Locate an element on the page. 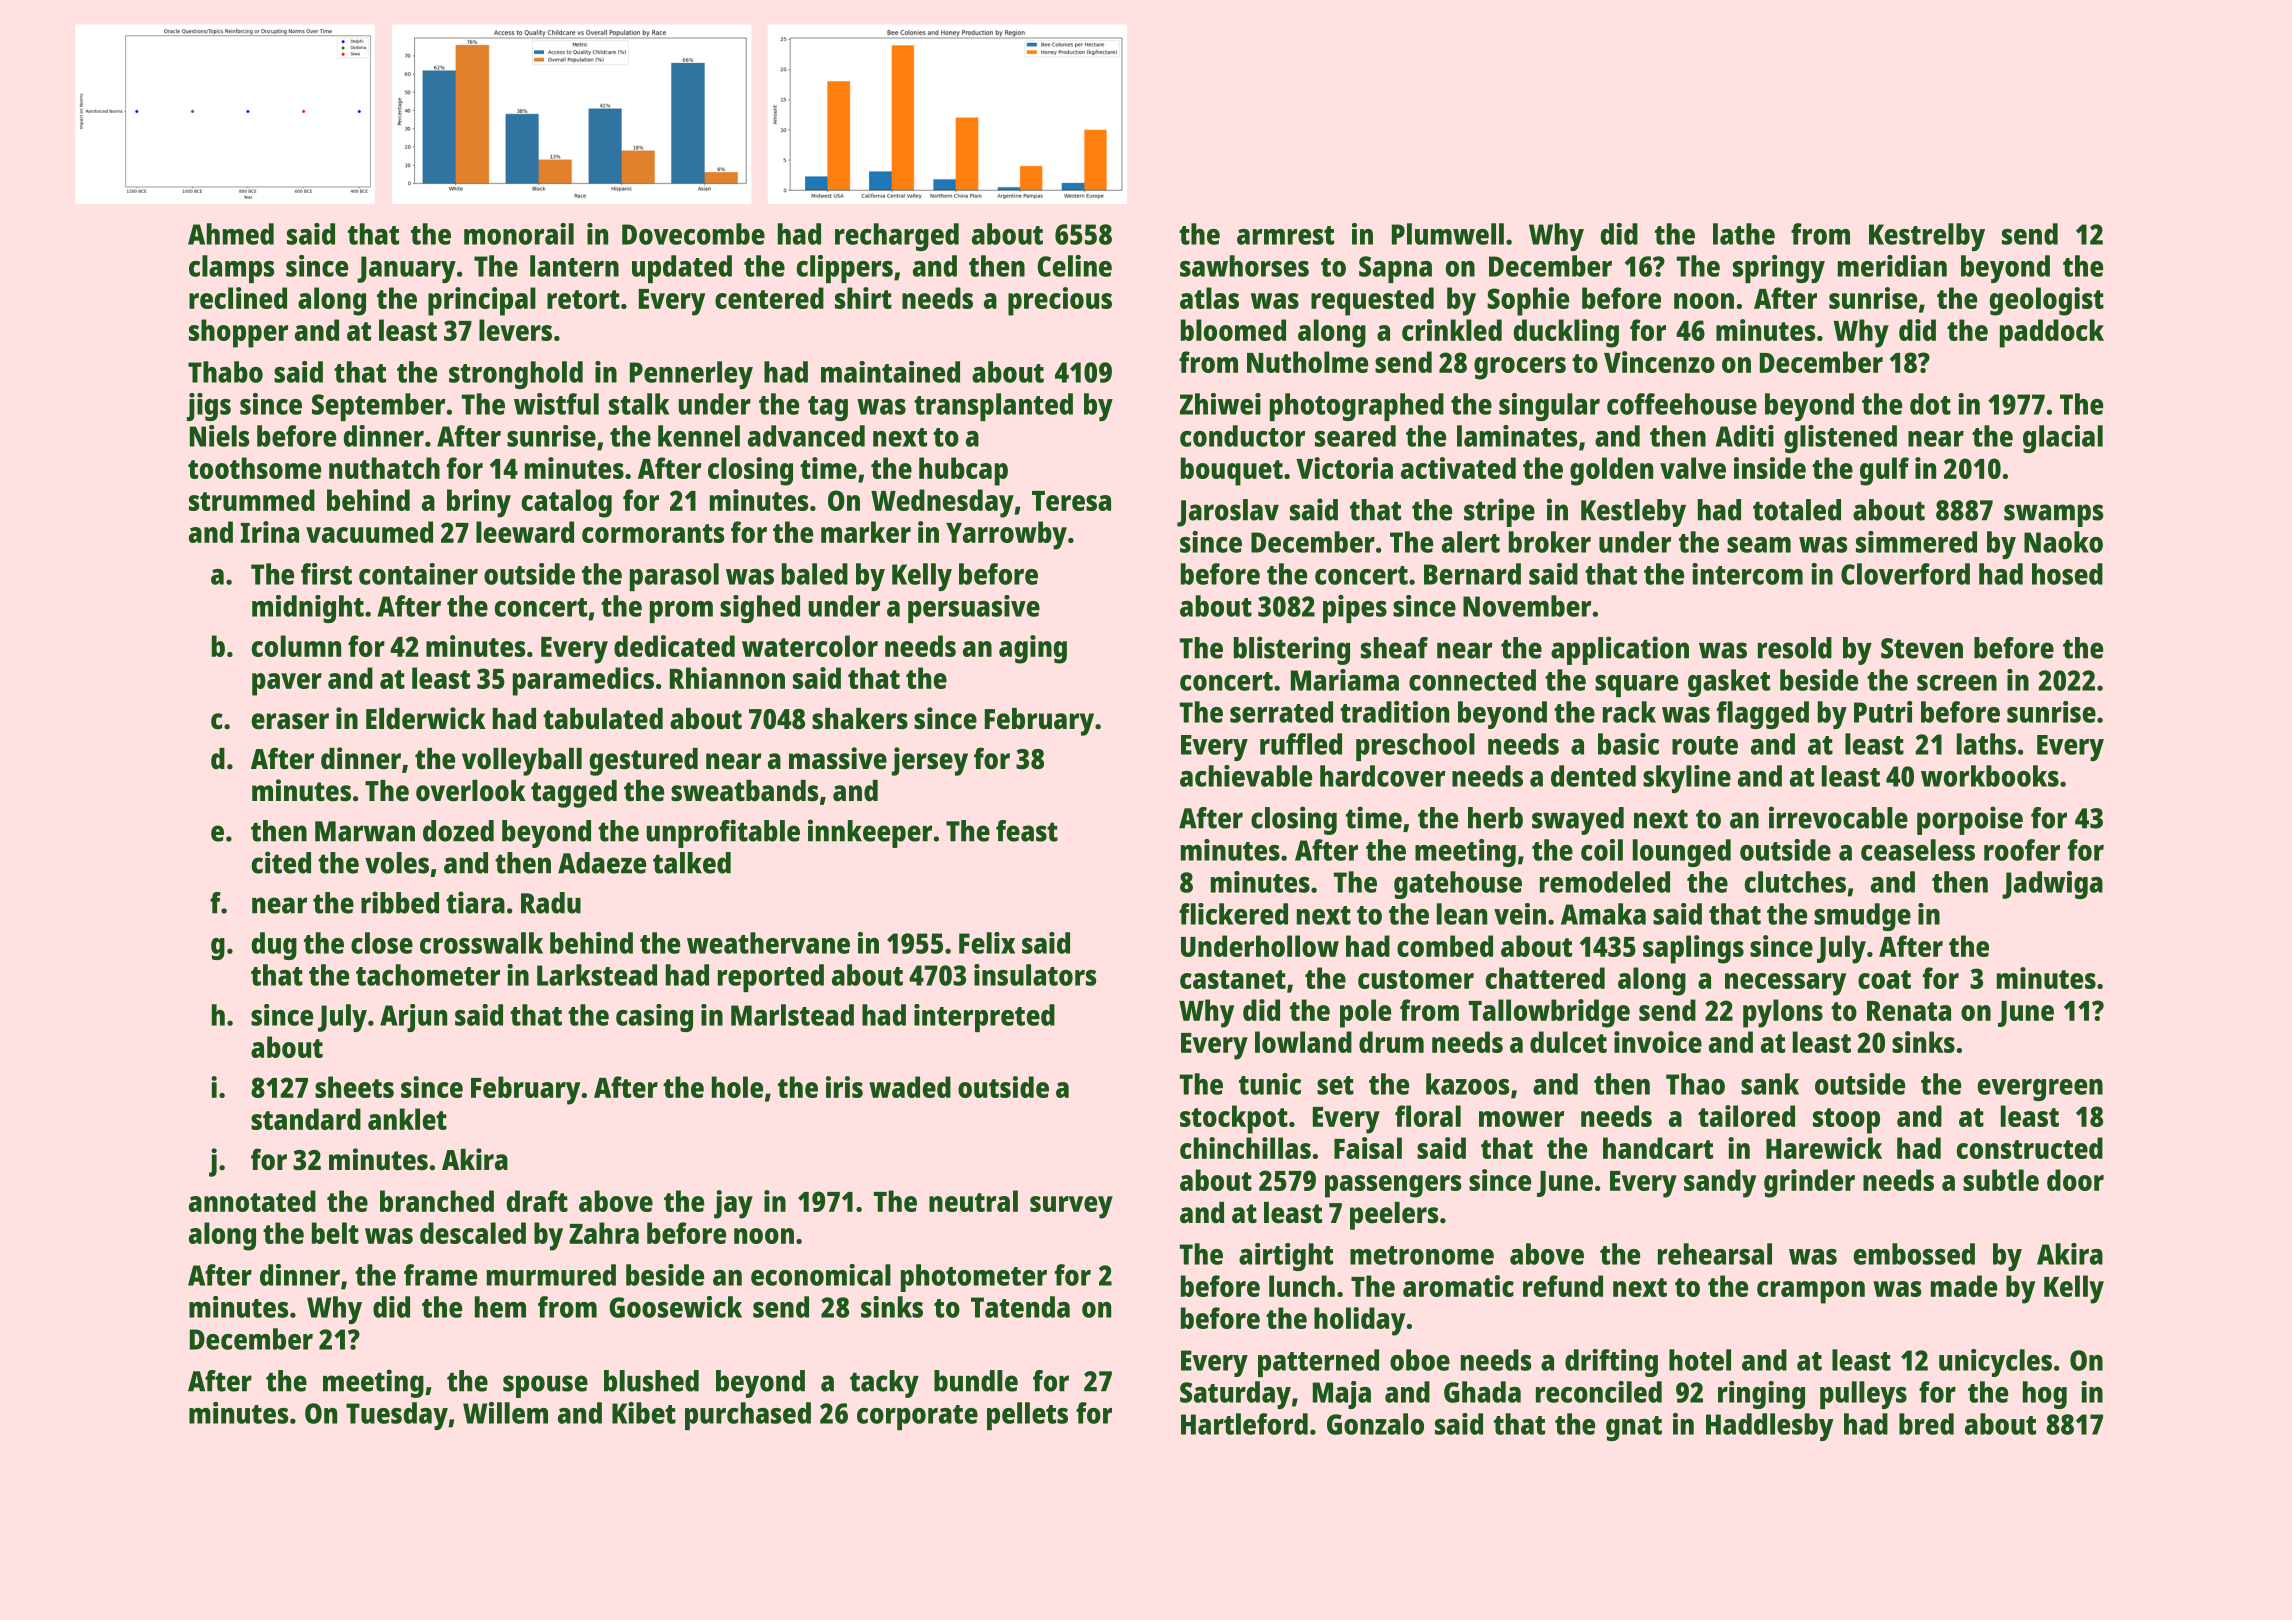 This document has height=1620, width=2292. cormorants is located at coordinates (653, 533).
